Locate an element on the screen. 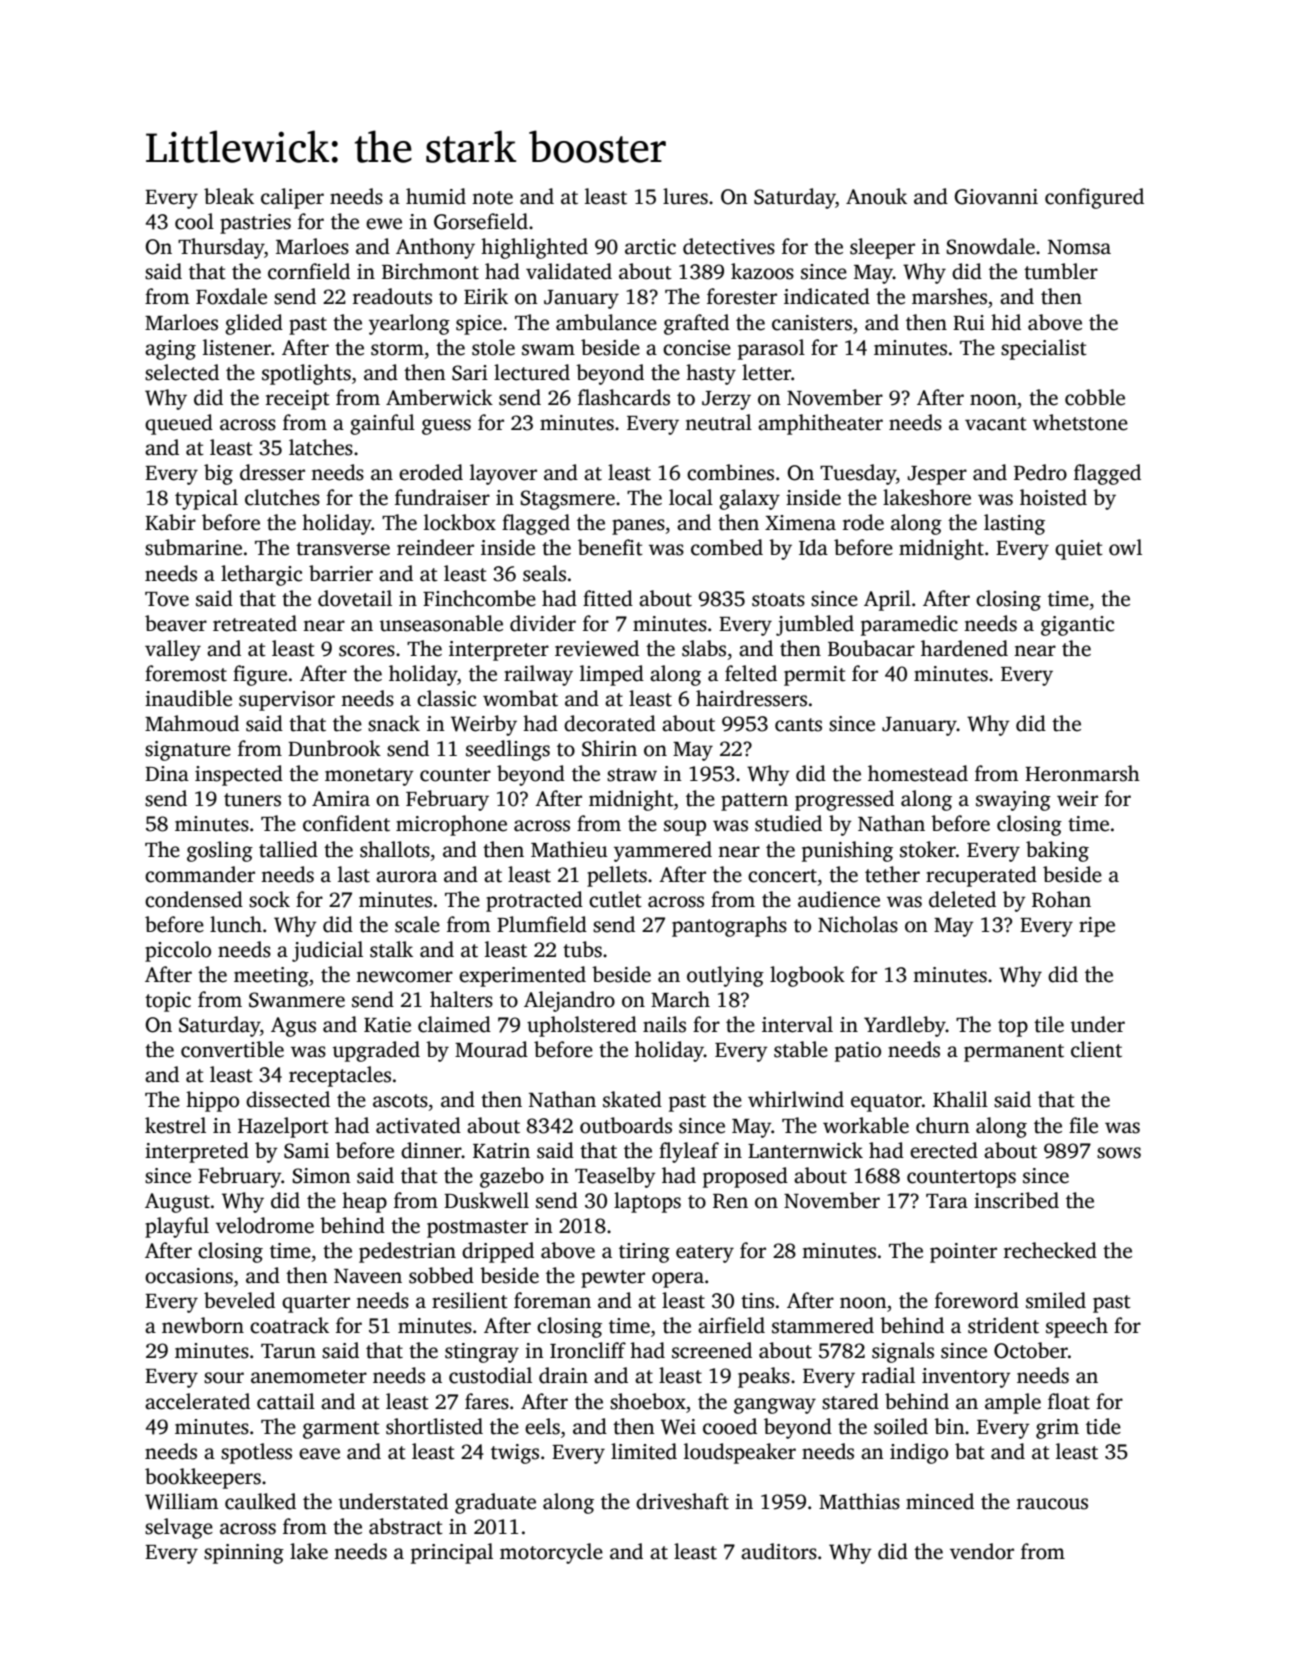  permanent is located at coordinates (1014, 1053).
